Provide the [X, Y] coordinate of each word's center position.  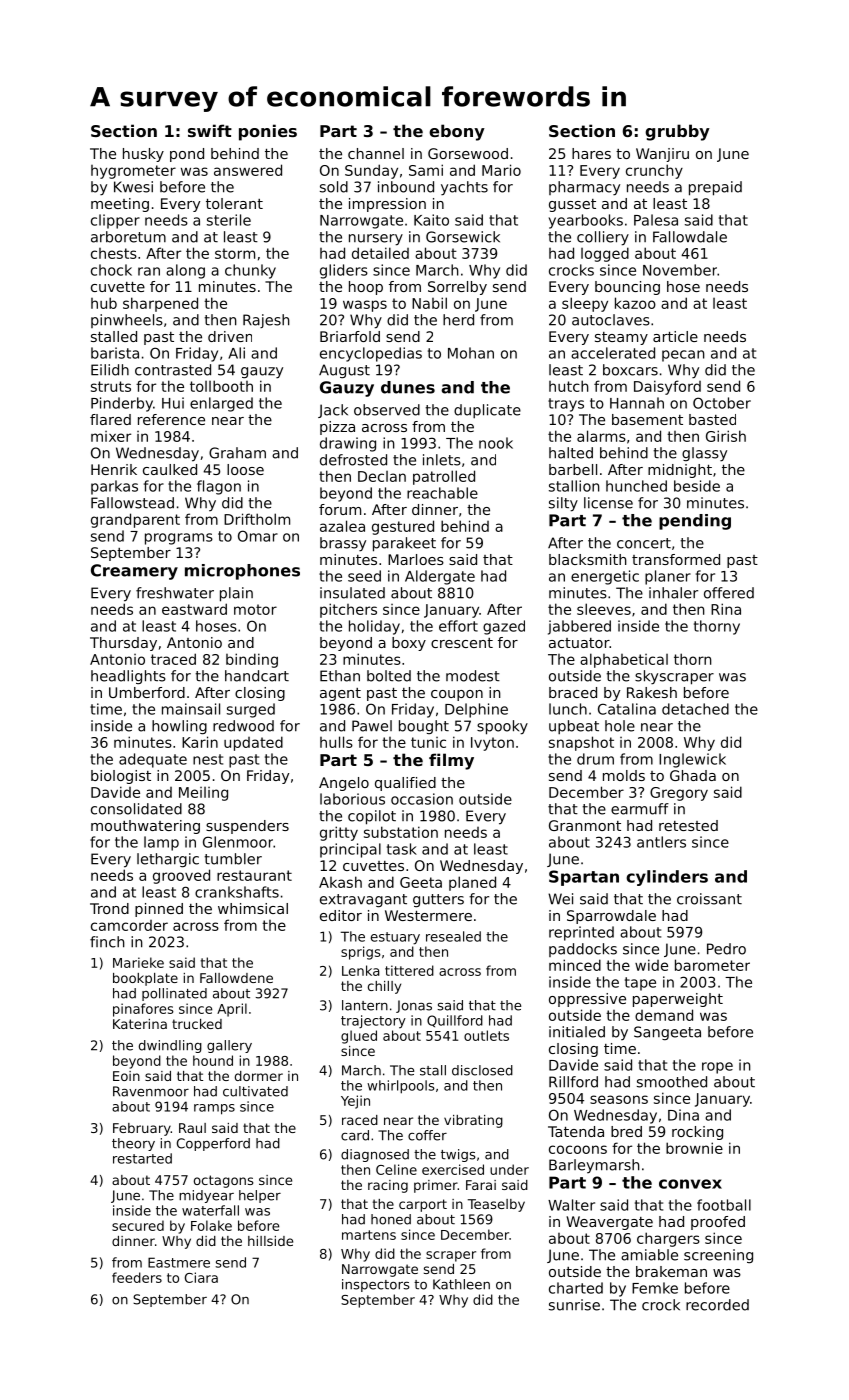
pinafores [143, 1010]
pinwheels [127, 321]
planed [472, 883]
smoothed [672, 1082]
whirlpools [401, 1087]
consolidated [136, 809]
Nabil [429, 303]
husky [143, 155]
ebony [457, 132]
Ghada [693, 775]
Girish [726, 436]
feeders [137, 1277]
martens [369, 1235]
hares [591, 153]
